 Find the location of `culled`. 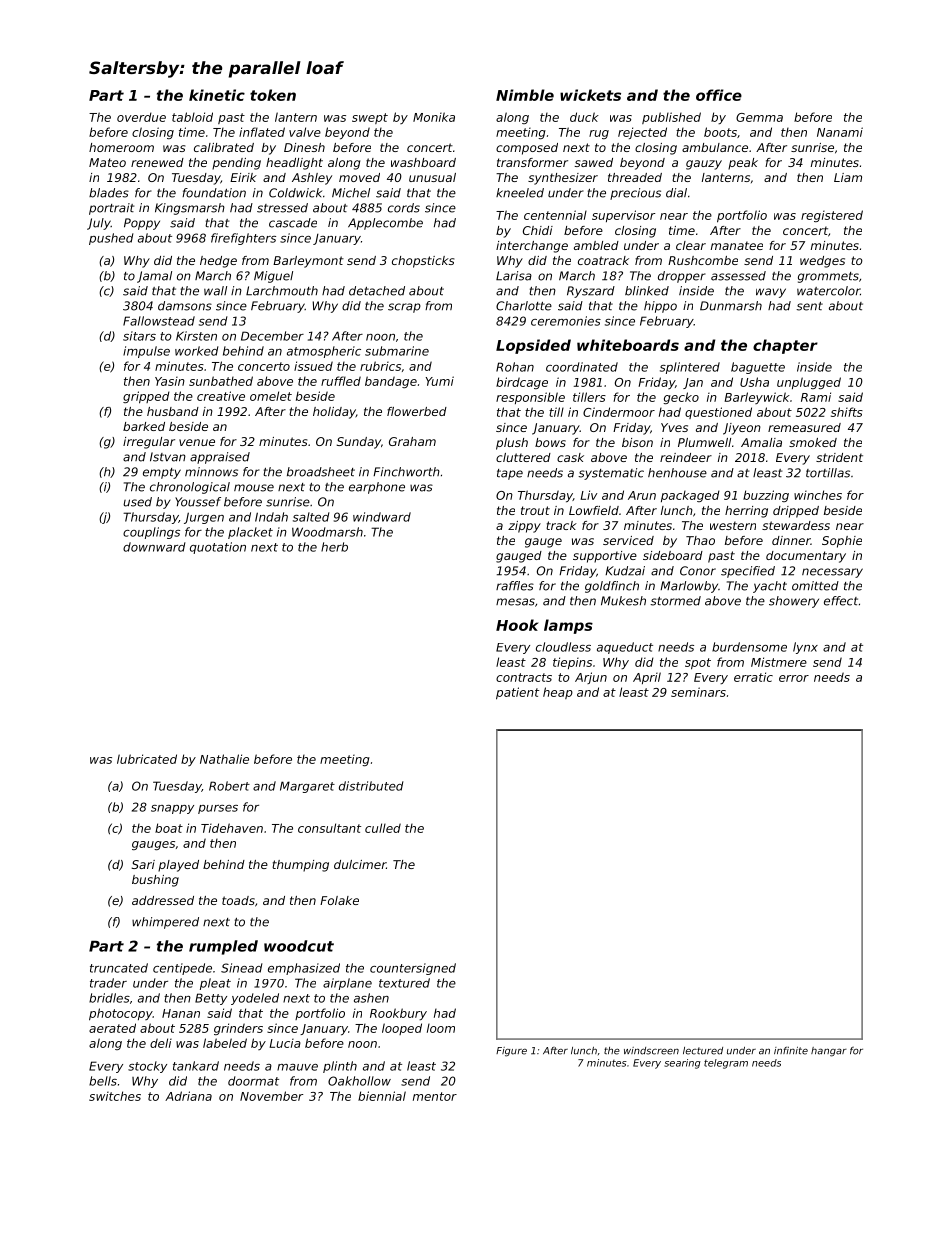

culled is located at coordinates (383, 828).
